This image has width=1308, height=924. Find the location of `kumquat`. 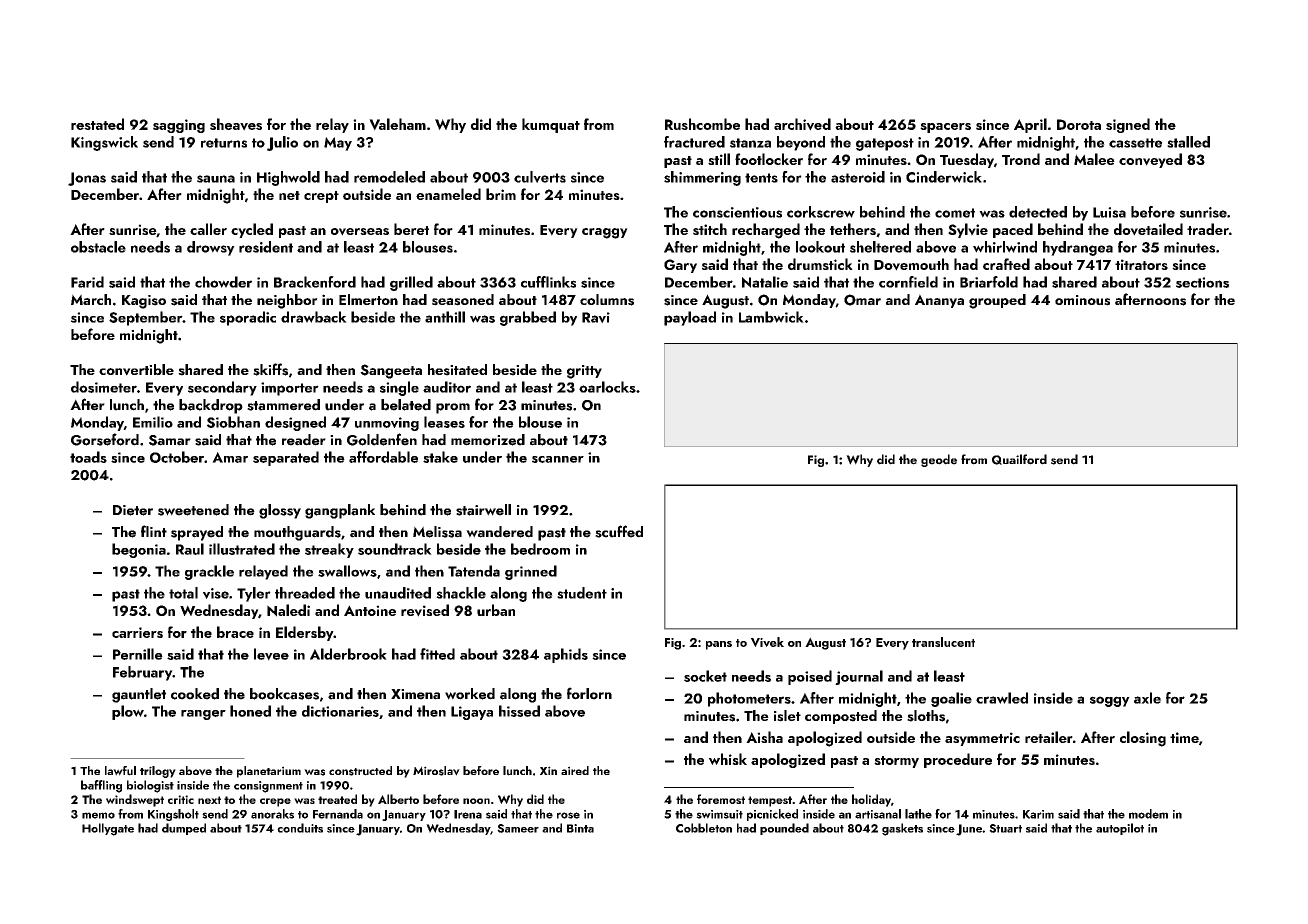

kumquat is located at coordinates (551, 125).
